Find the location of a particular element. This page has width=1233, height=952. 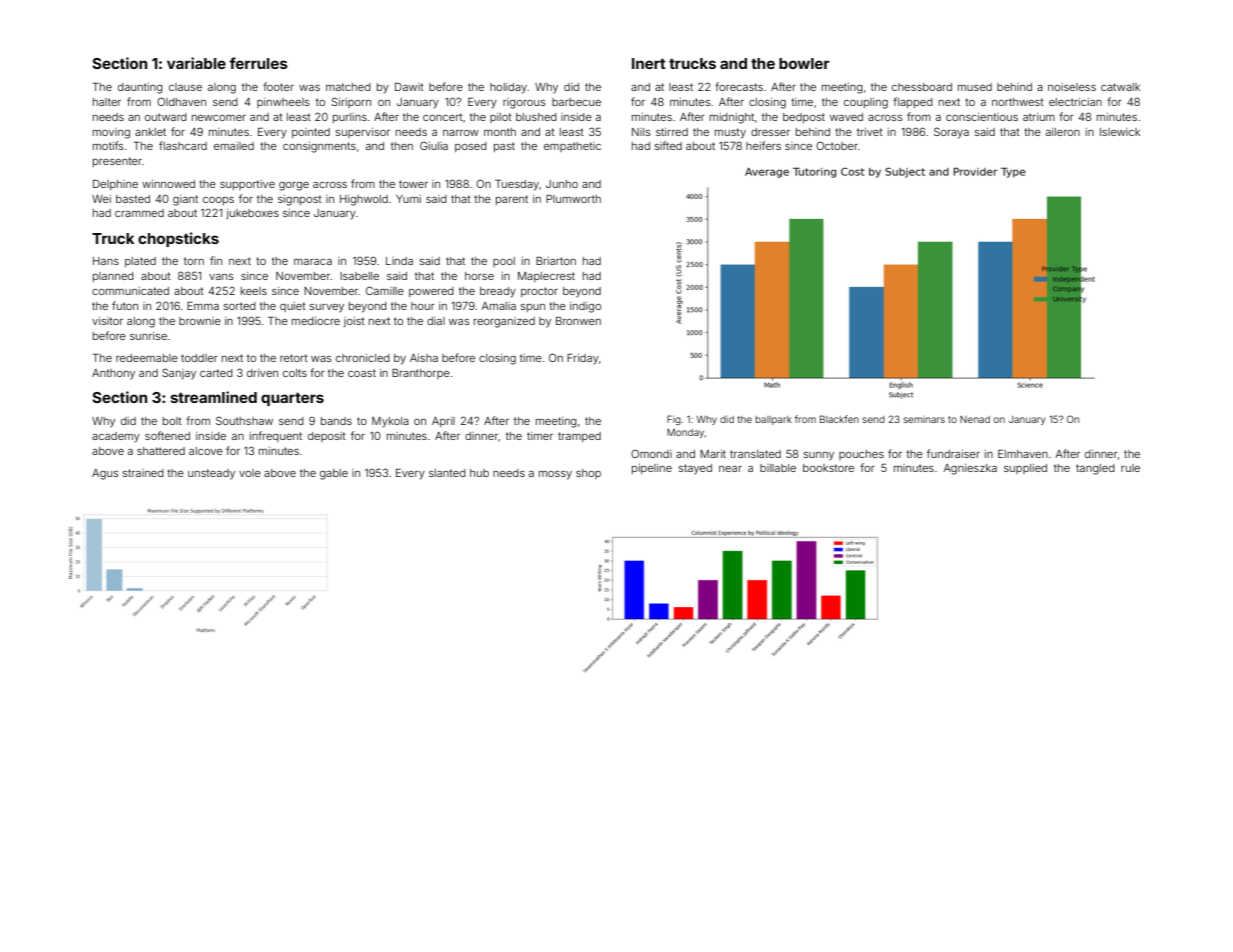

mediocre is located at coordinates (316, 321).
